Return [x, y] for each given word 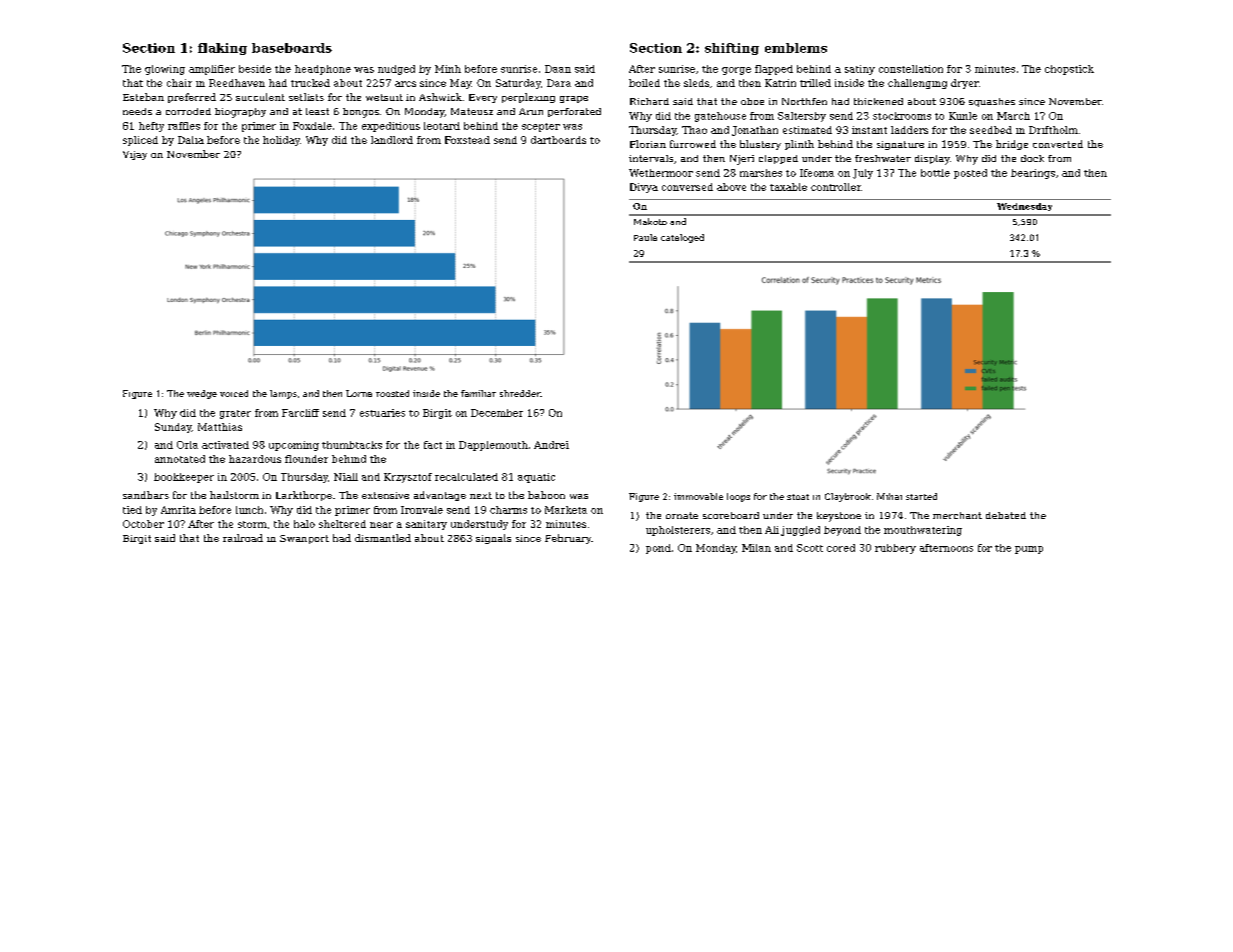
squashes [992, 102]
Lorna [359, 393]
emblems [796, 48]
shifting [732, 49]
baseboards [292, 48]
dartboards [558, 140]
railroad [243, 538]
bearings [1033, 174]
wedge [202, 394]
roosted [392, 393]
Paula [645, 237]
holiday [281, 141]
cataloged [682, 238]
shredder [520, 393]
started [921, 496]
